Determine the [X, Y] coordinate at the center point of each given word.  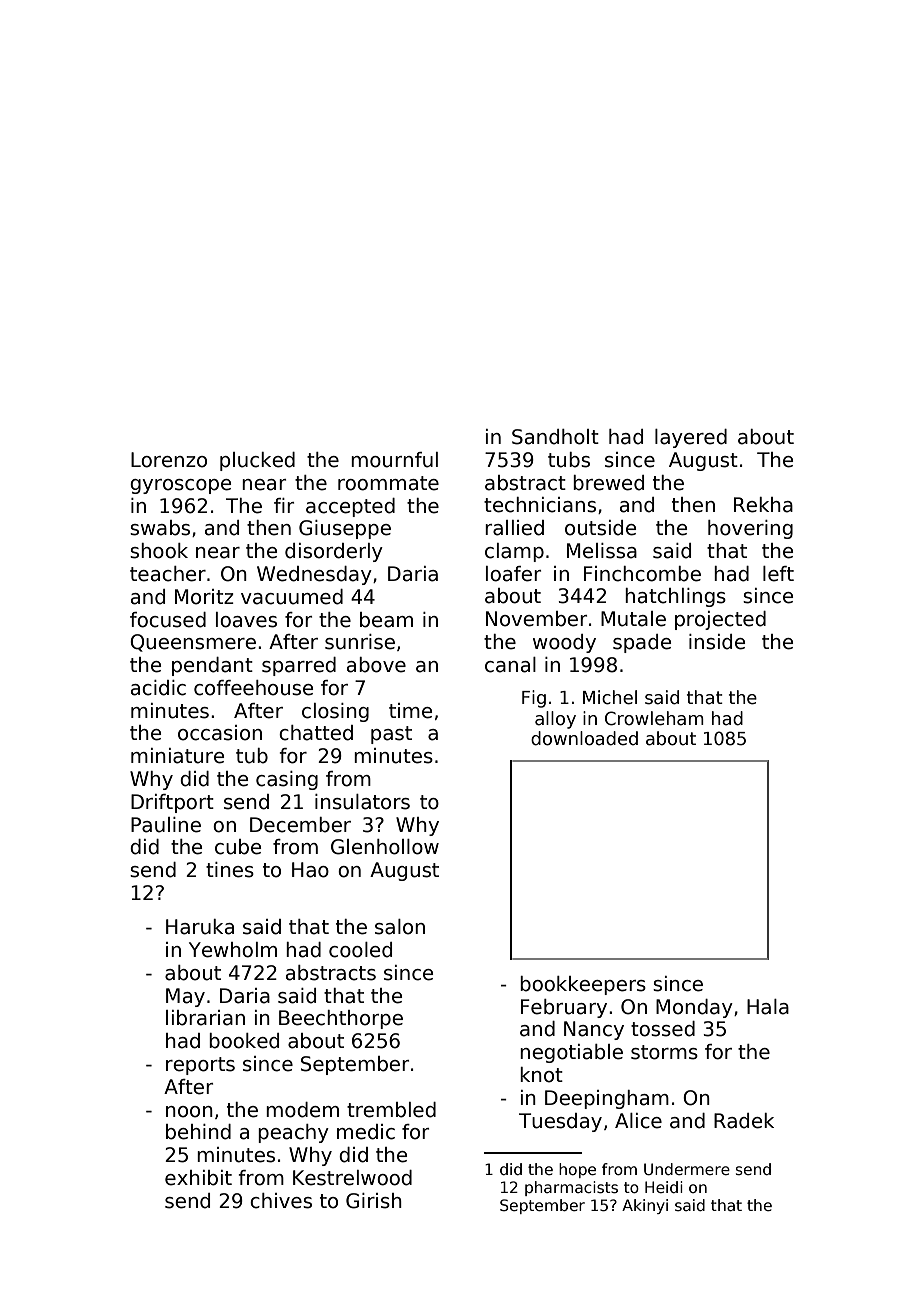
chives [281, 1201]
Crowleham [654, 718]
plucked [257, 461]
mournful [394, 460]
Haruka [200, 927]
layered [691, 438]
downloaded [584, 738]
